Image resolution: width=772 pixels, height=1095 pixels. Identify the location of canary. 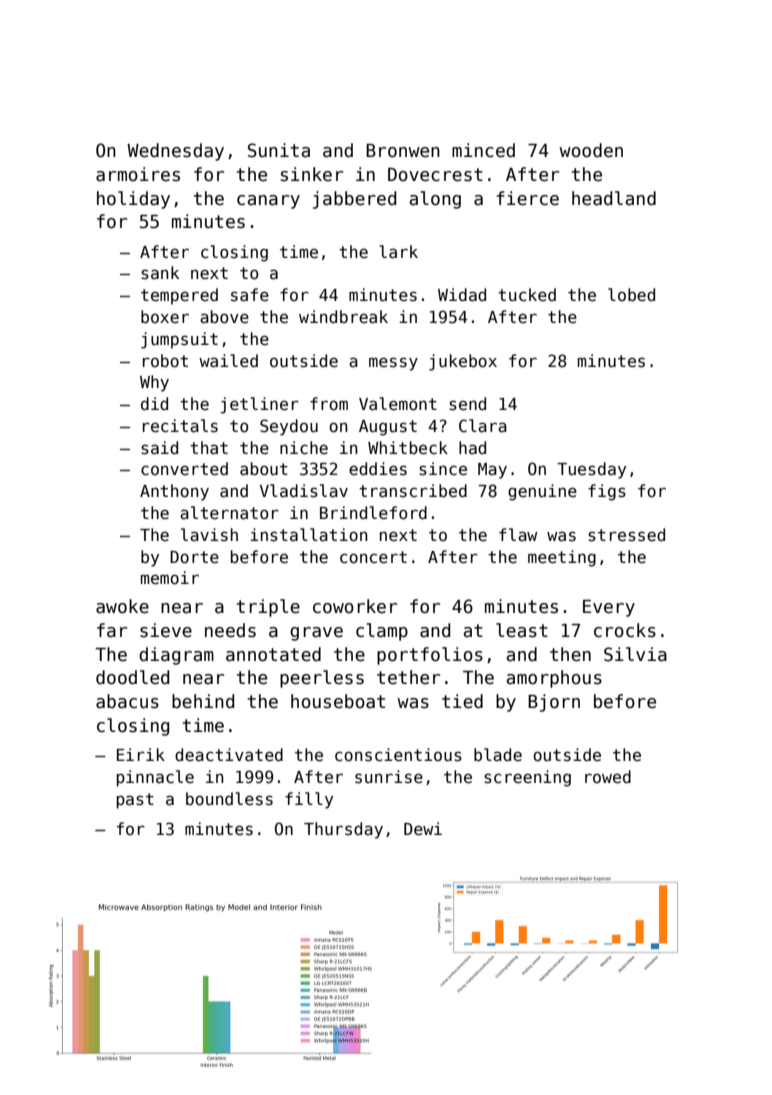
(268, 202).
